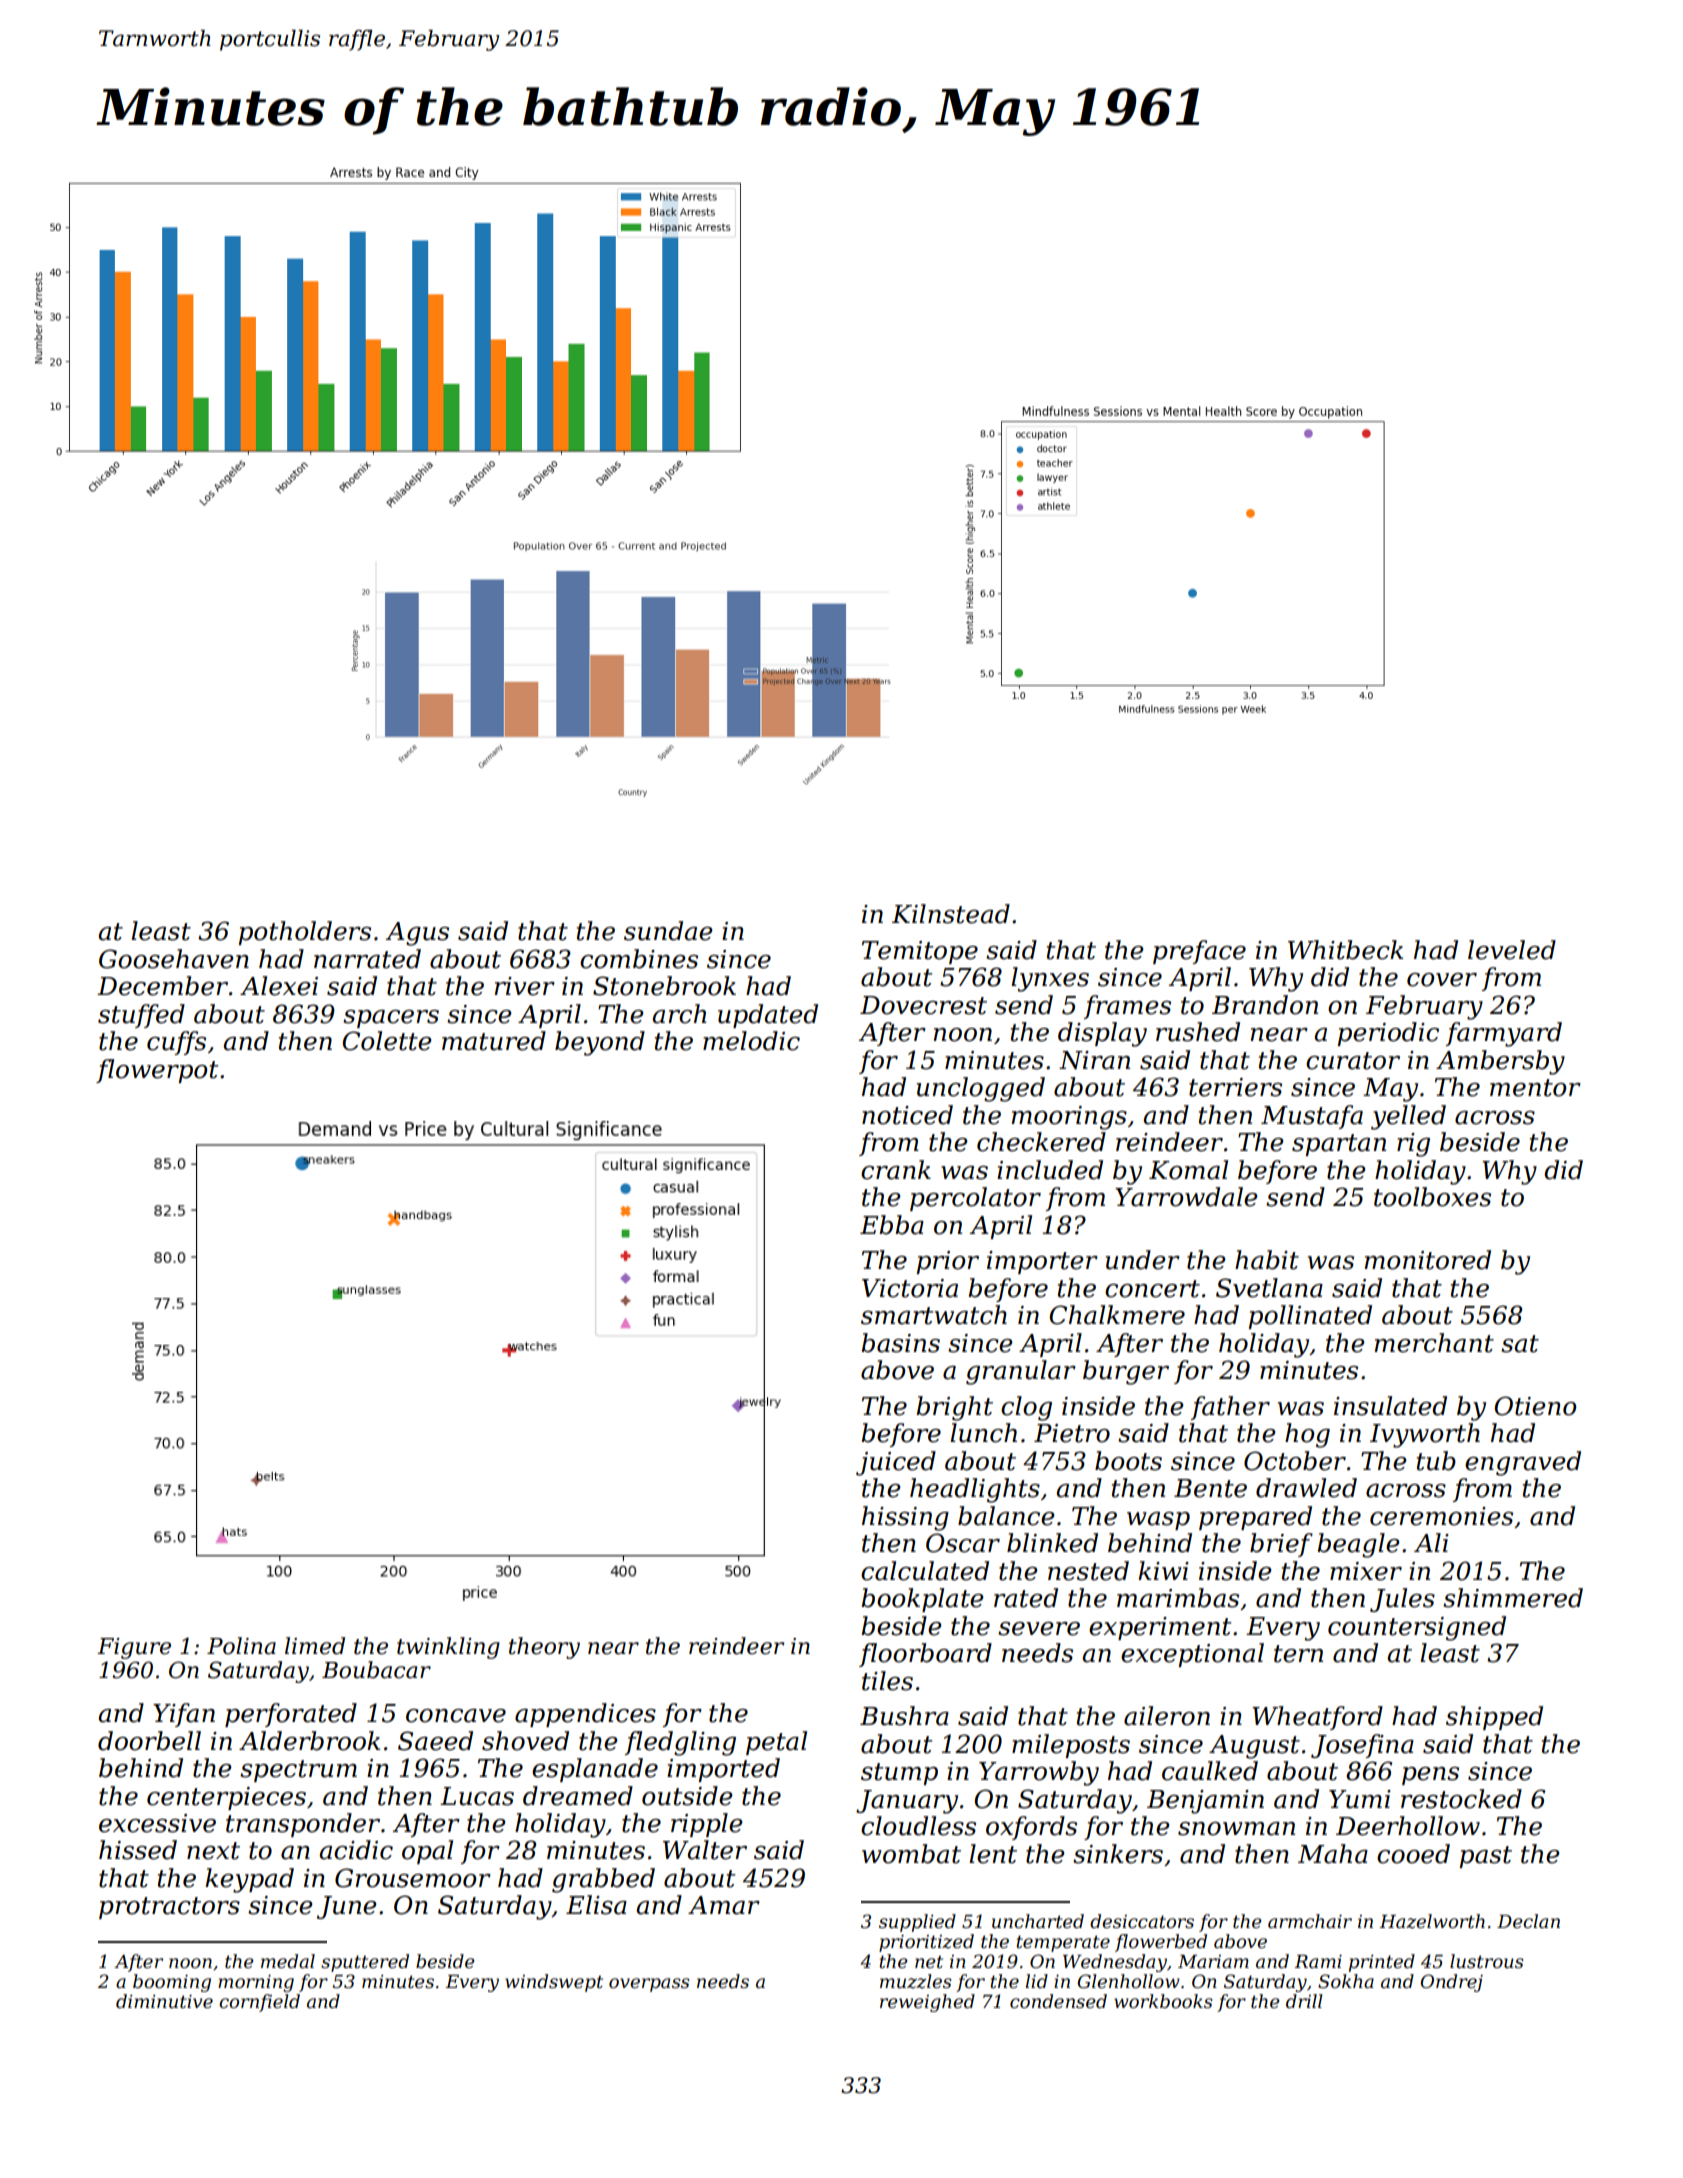  I want to click on diminutive, so click(164, 2001).
